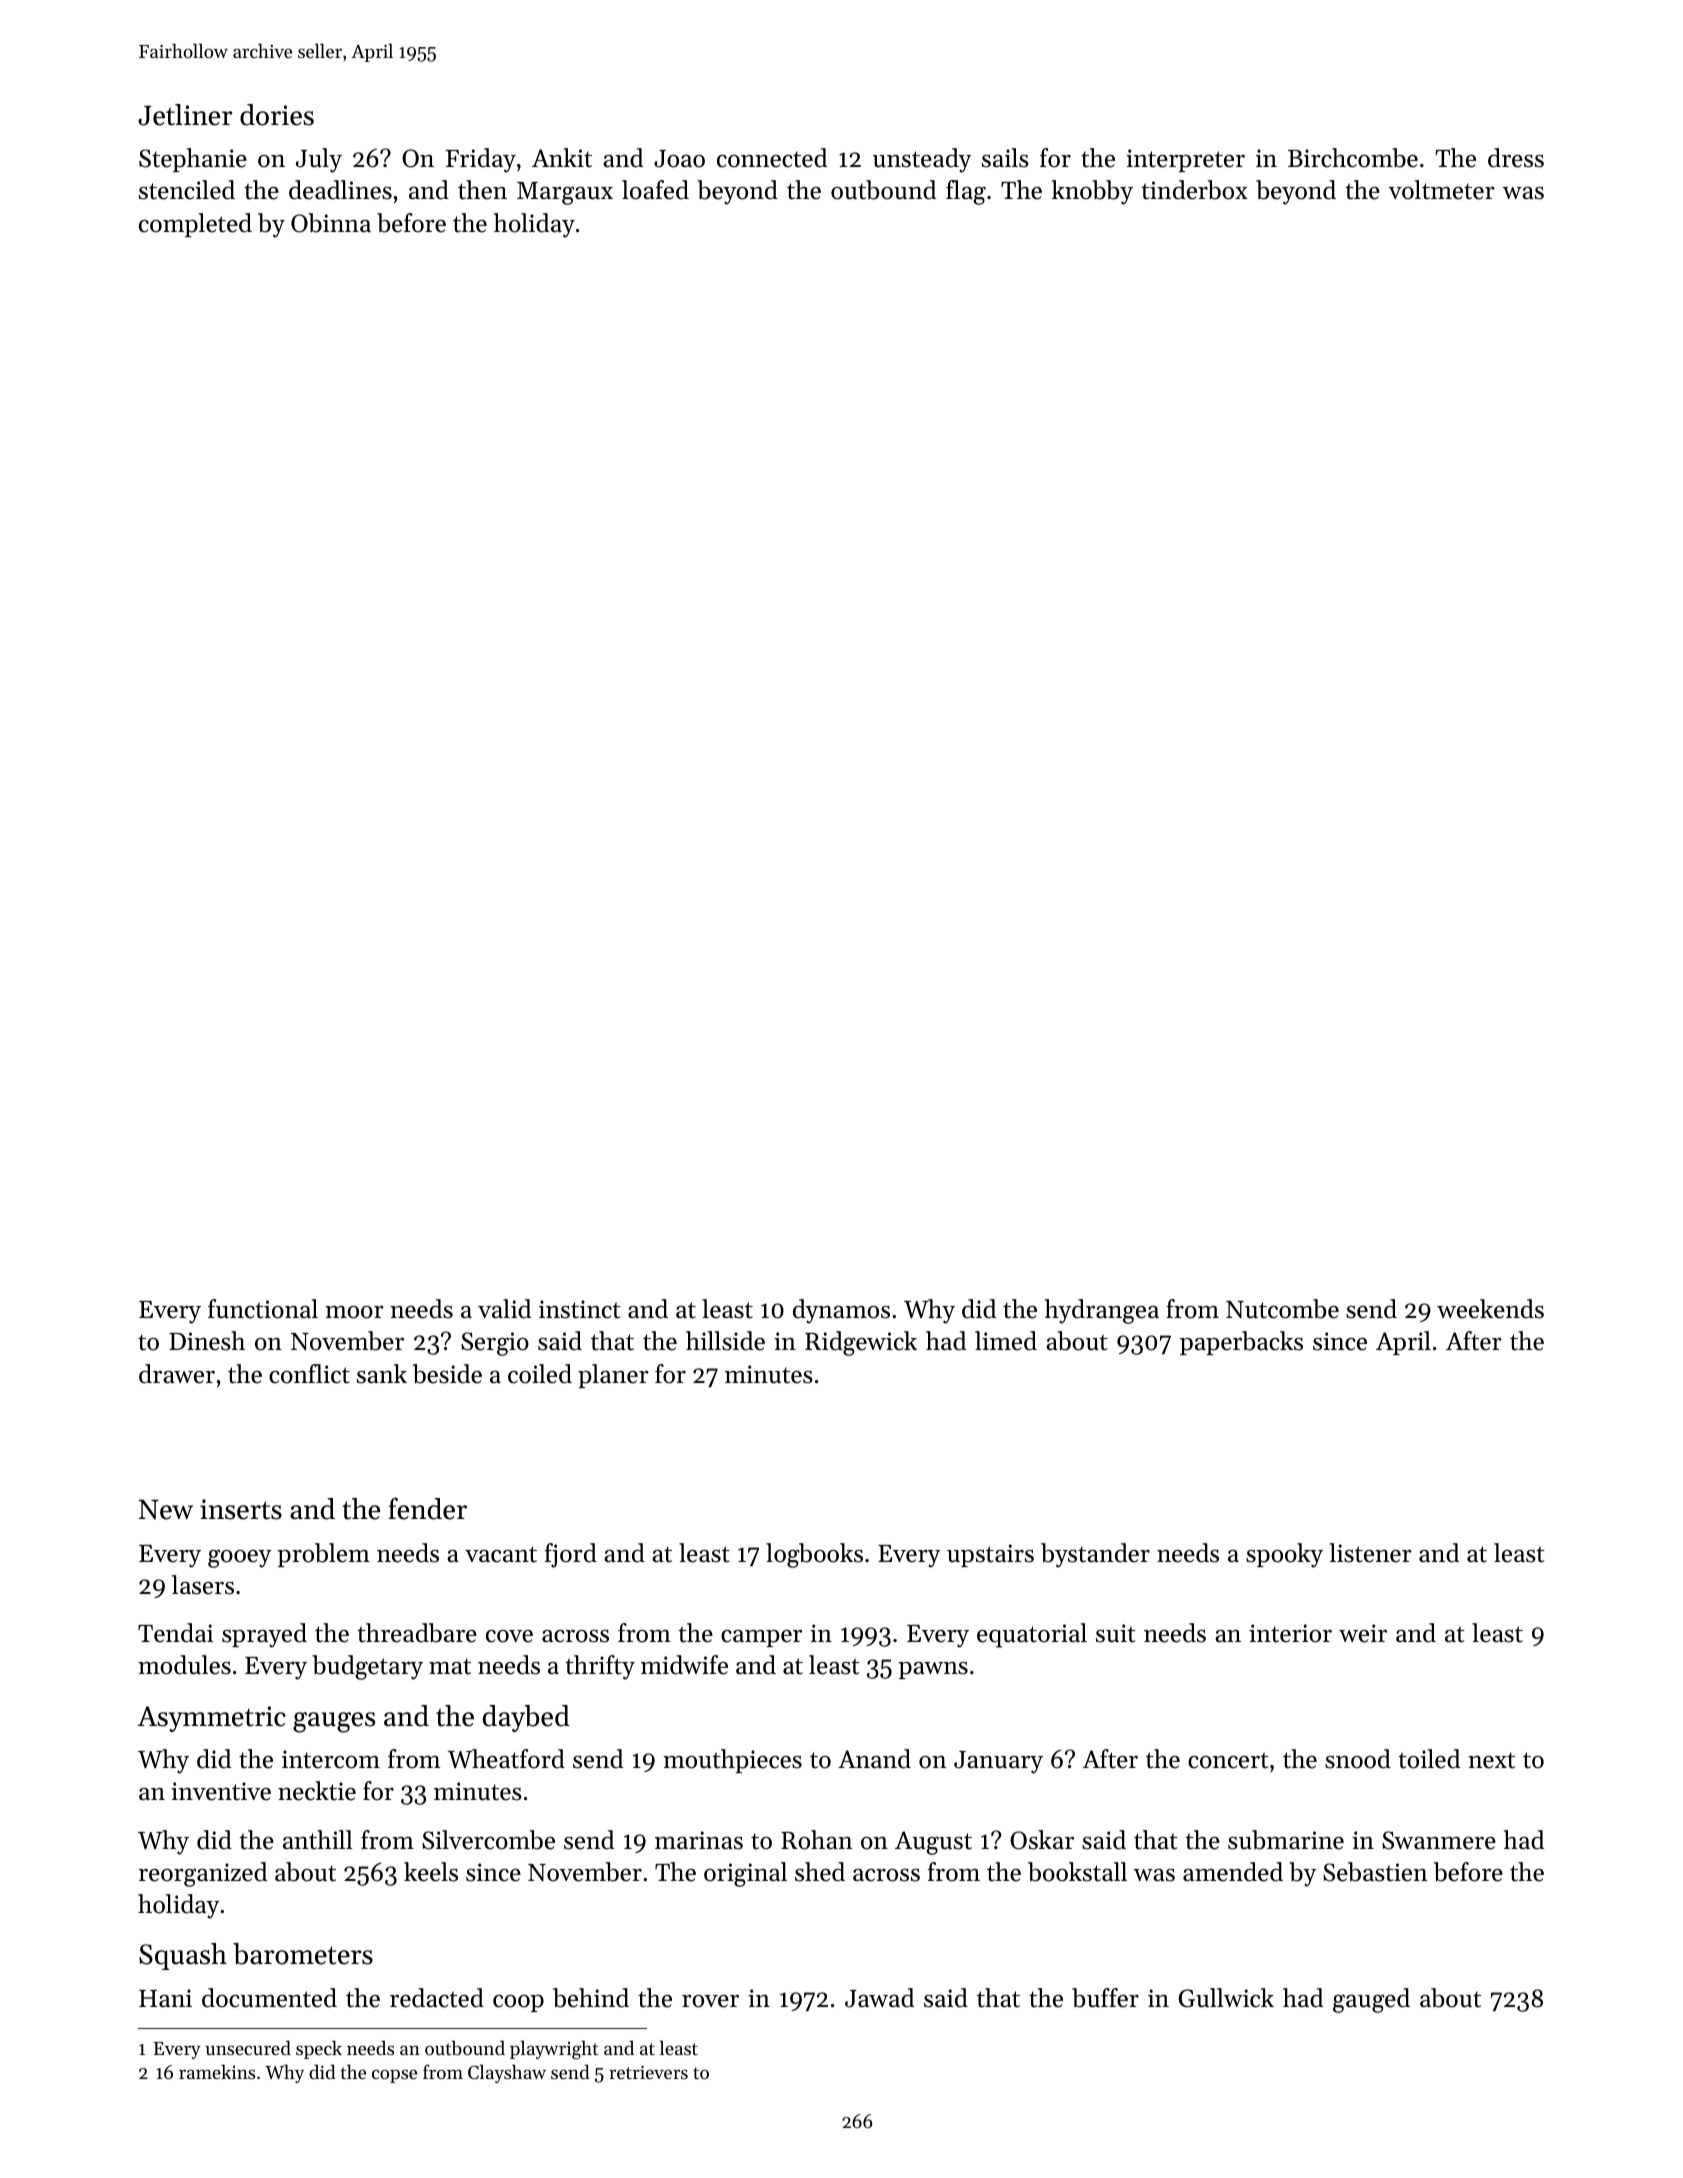 This page has height=2178, width=1683. I want to click on retrievers, so click(648, 2072).
